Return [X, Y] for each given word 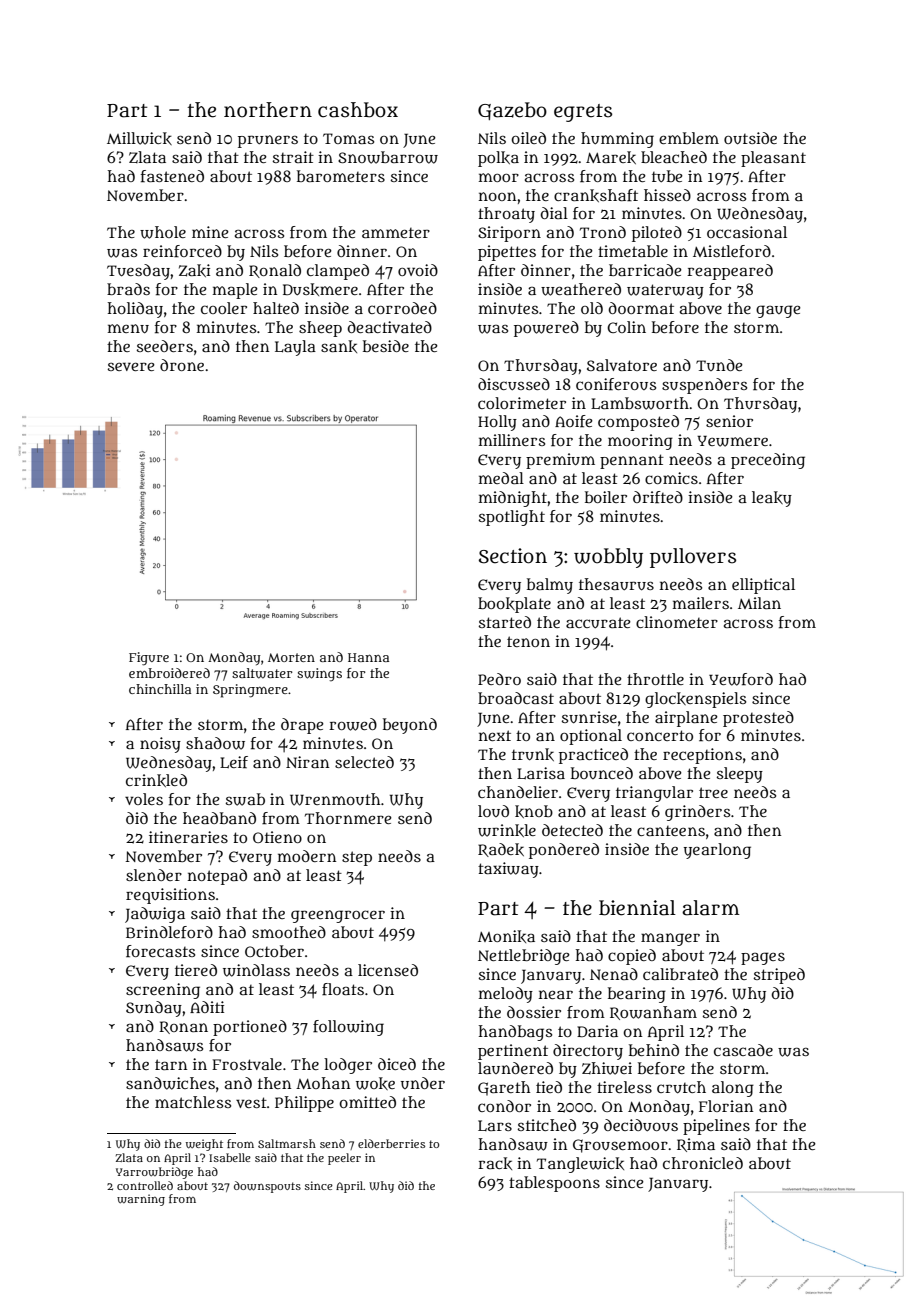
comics [671, 478]
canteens [671, 831]
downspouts [267, 1187]
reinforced [182, 251]
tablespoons [554, 1184]
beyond [410, 726]
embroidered [169, 673]
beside [386, 346]
